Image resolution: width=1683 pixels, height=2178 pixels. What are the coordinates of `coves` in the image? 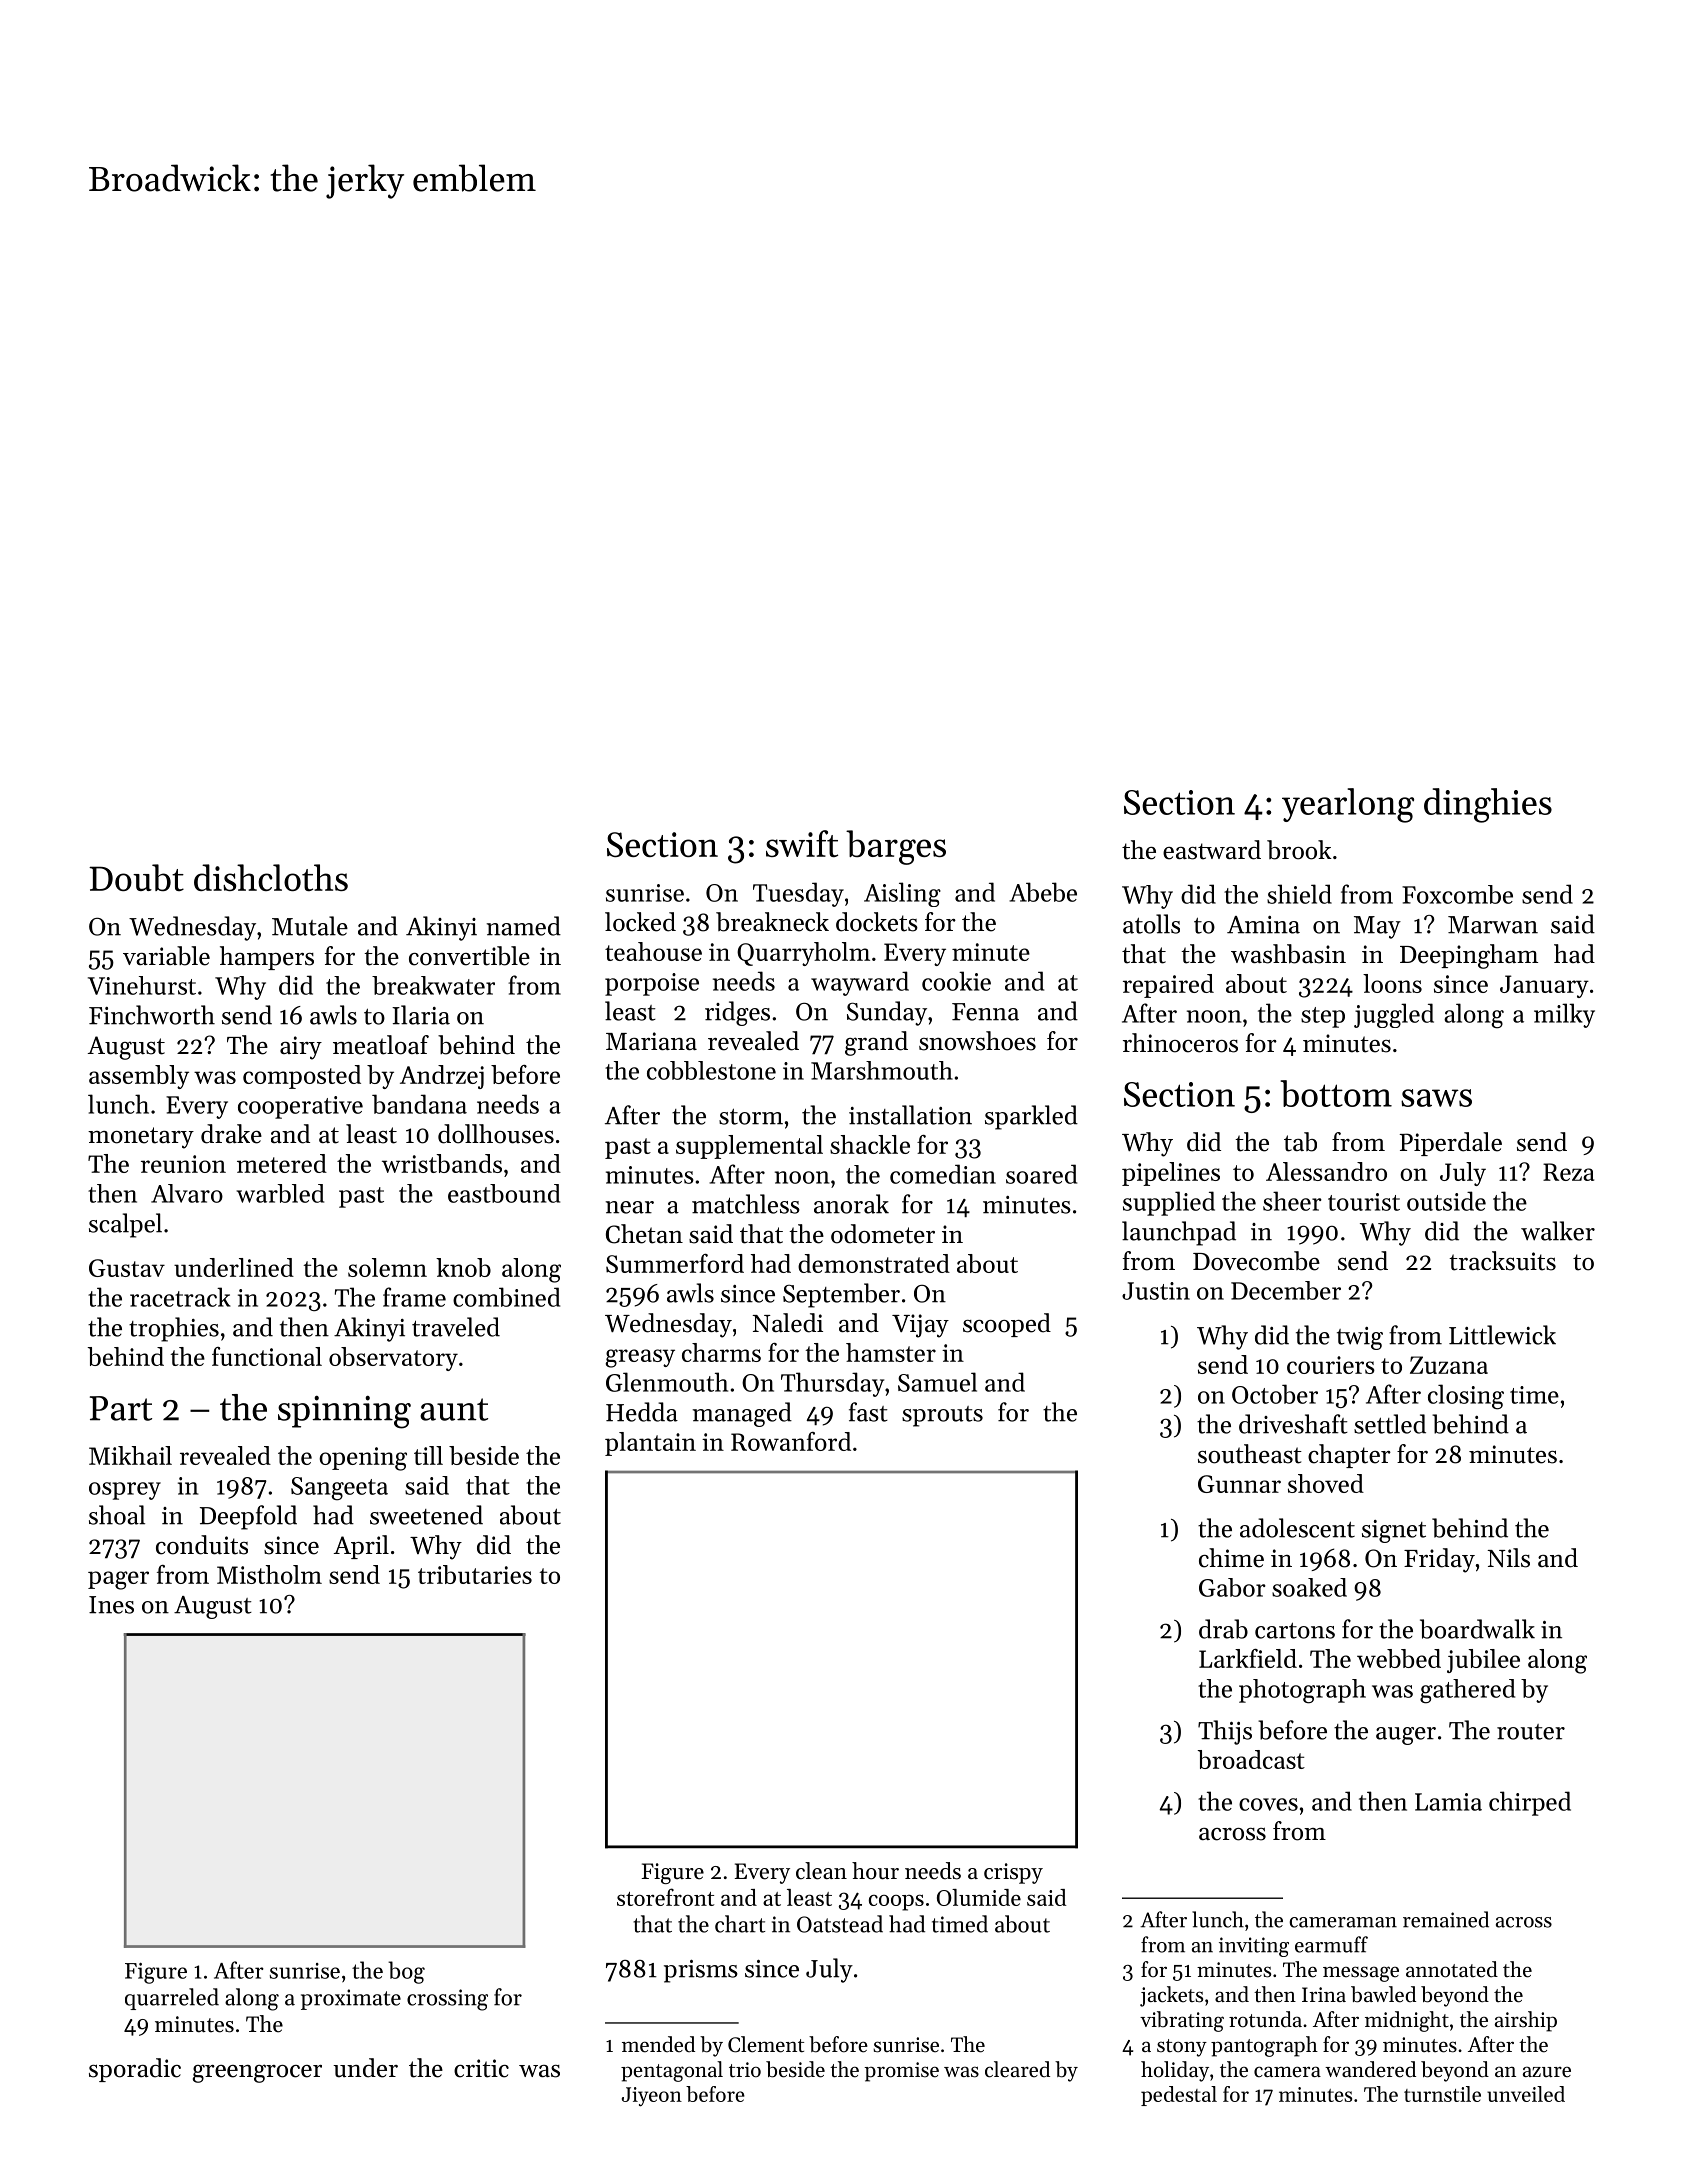 It's located at (1268, 1804).
